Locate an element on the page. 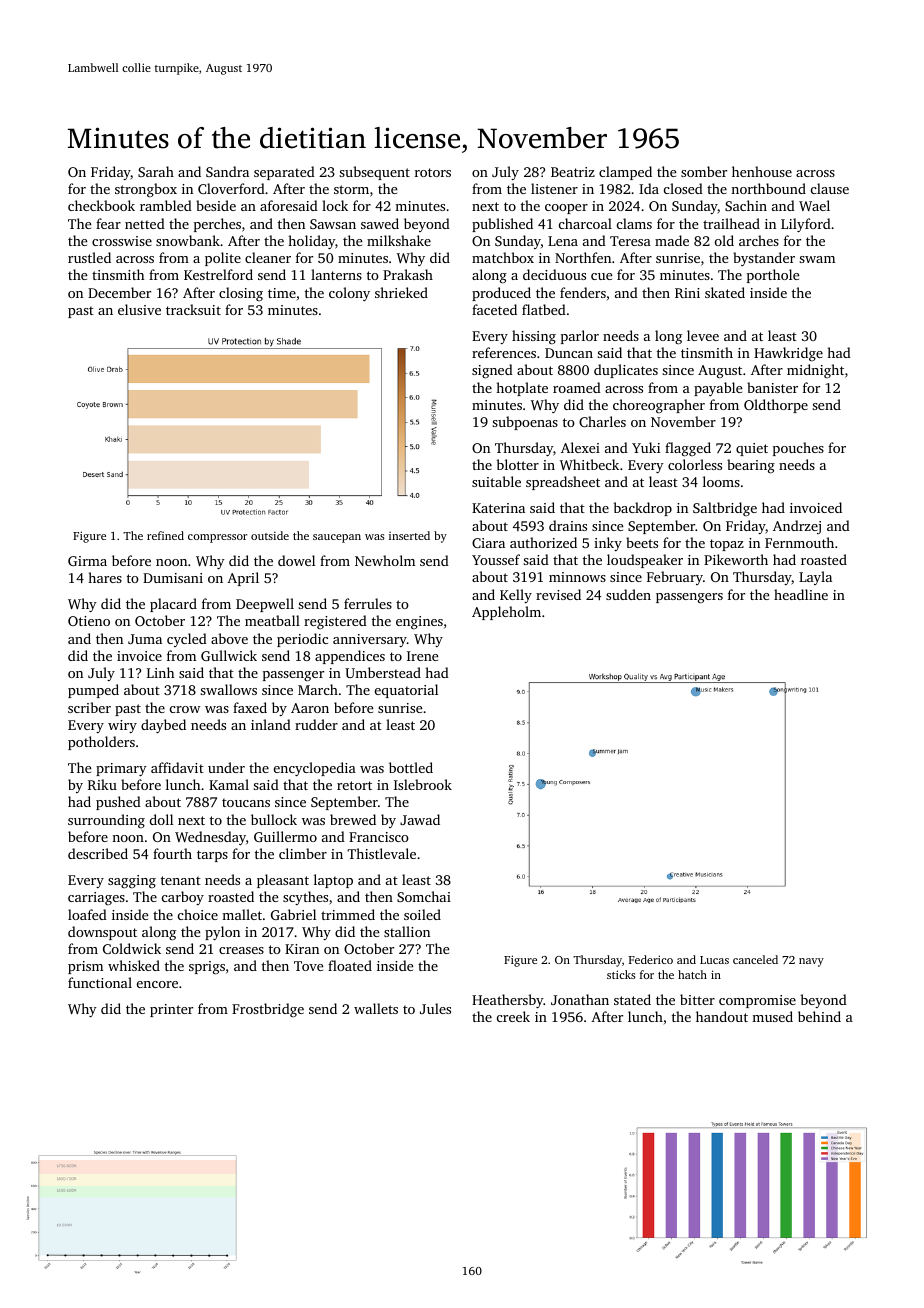 This image has height=1308, width=924. crow is located at coordinates (185, 709).
